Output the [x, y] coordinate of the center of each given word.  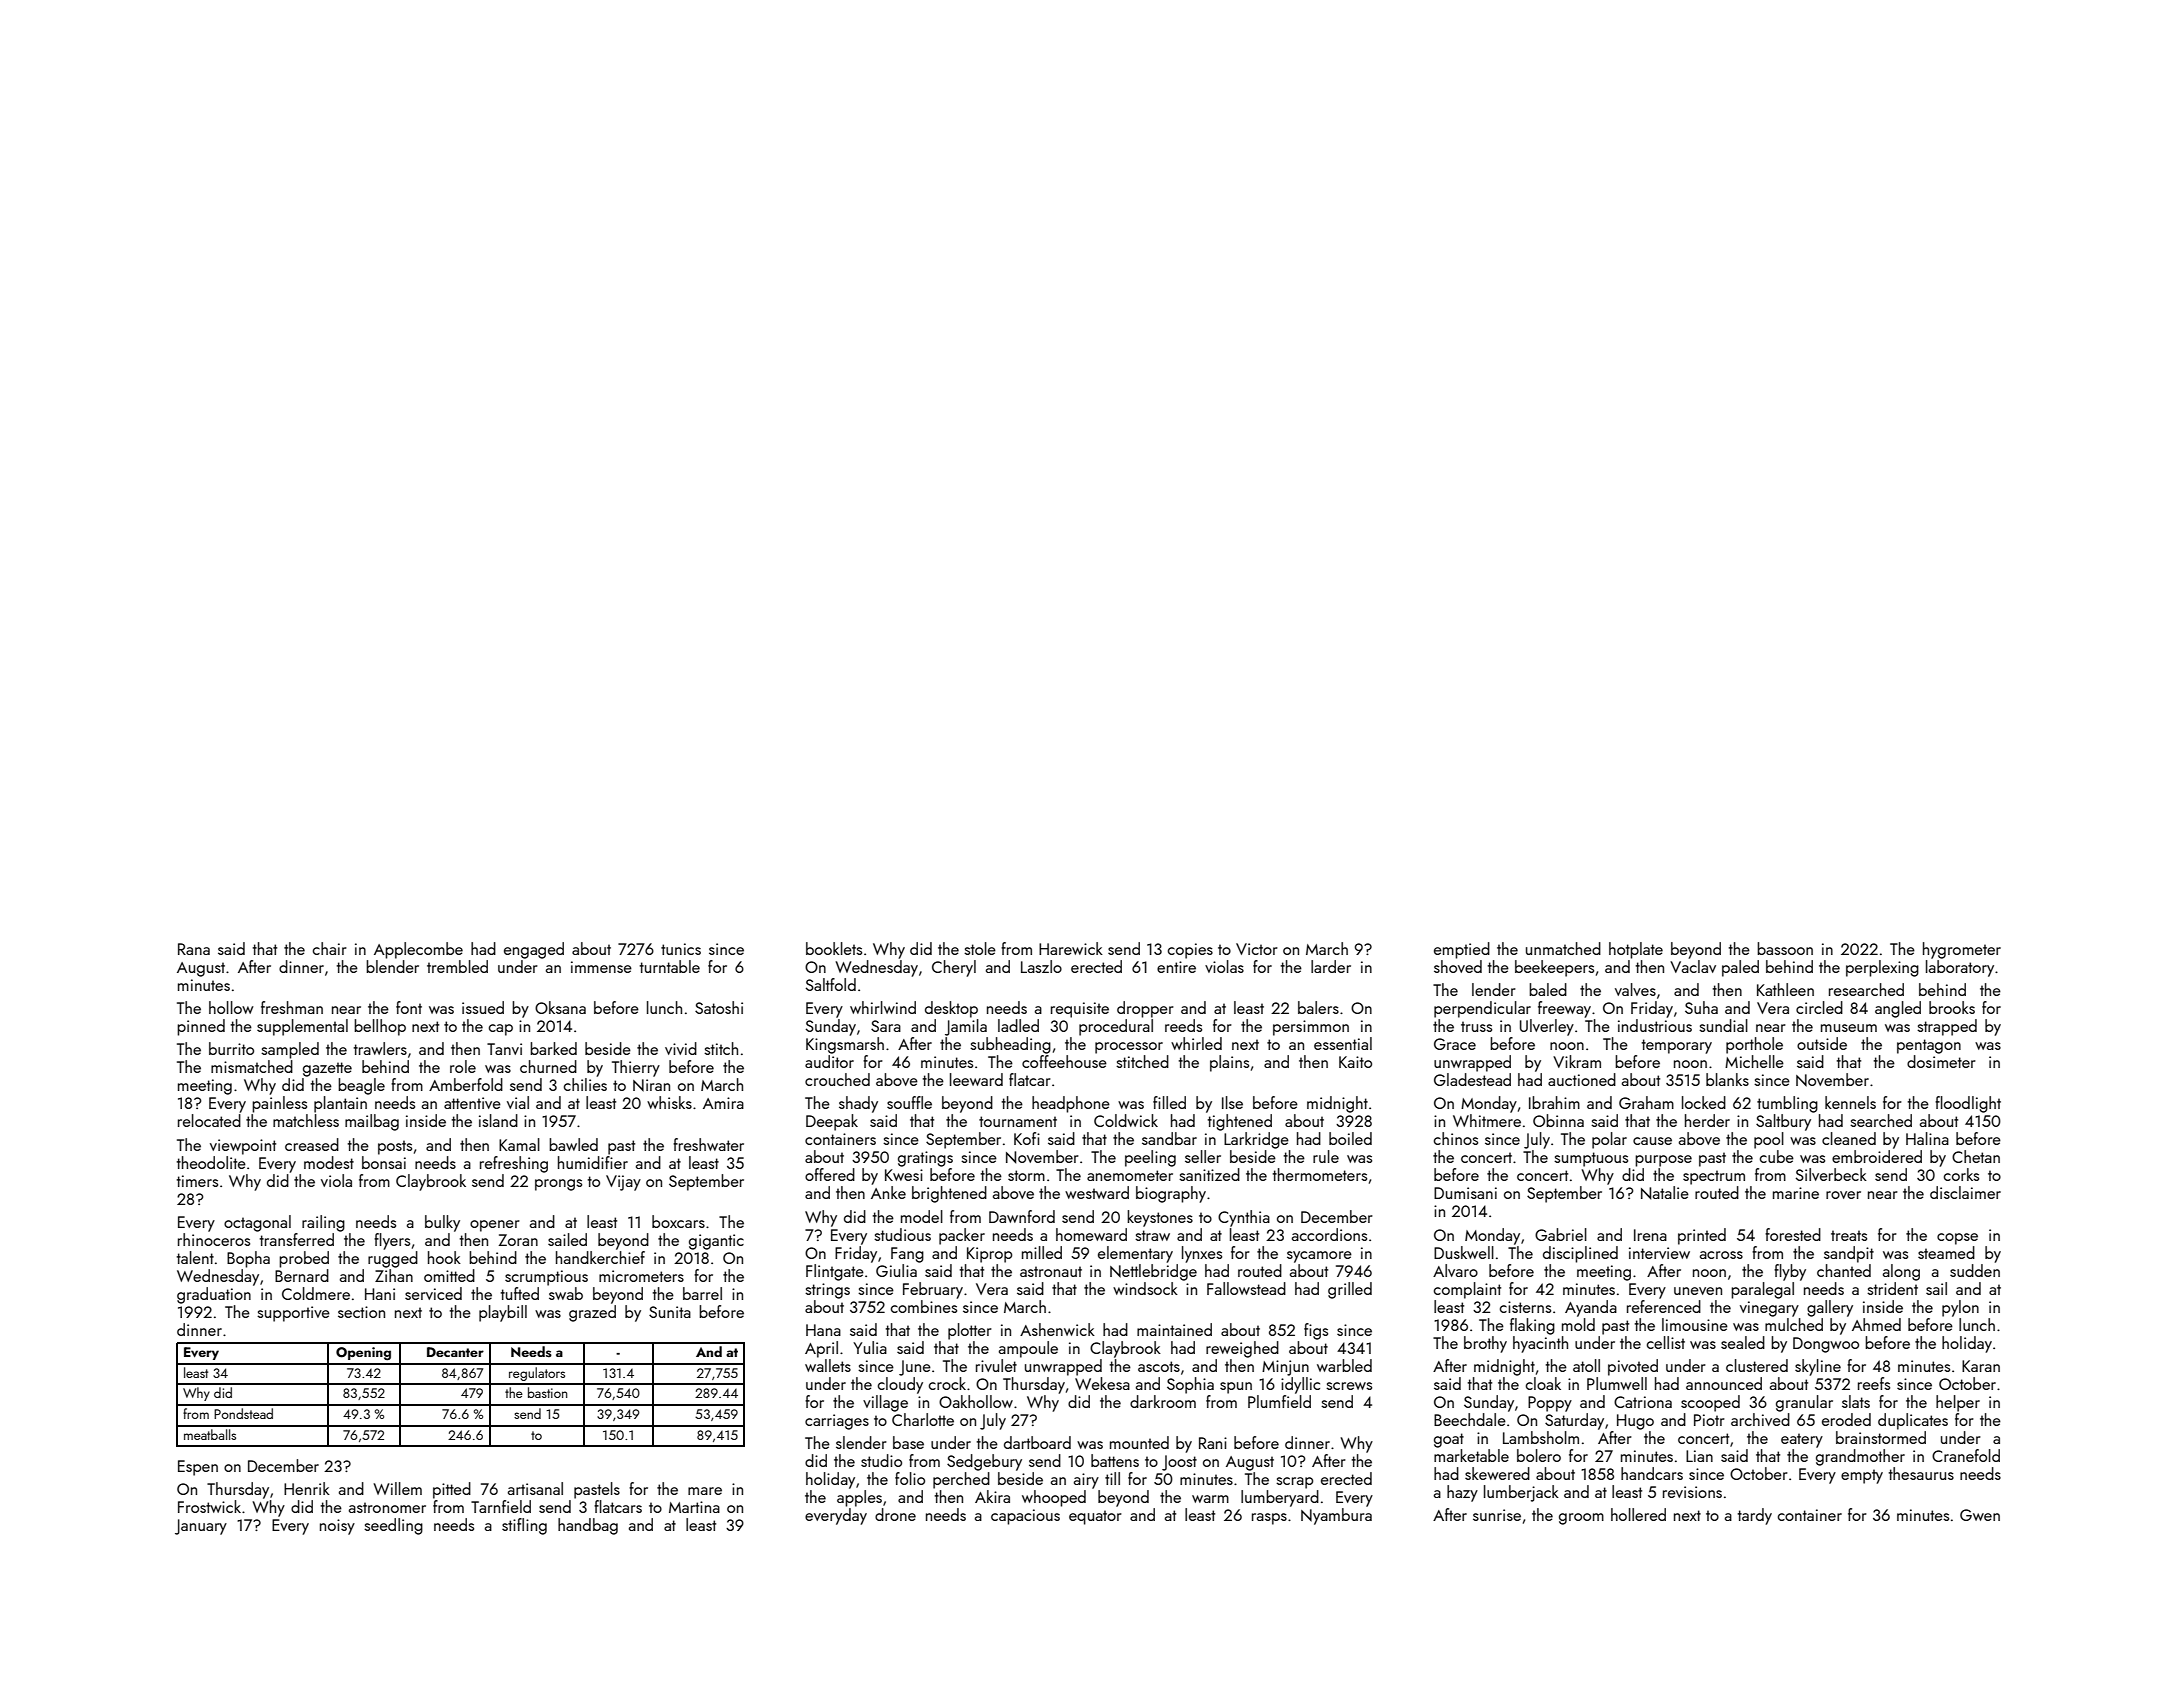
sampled [290, 1050]
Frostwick [209, 1506]
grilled [1350, 1290]
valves [1635, 989]
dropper [1145, 1009]
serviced [433, 1293]
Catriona [1643, 1402]
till [1112, 1478]
